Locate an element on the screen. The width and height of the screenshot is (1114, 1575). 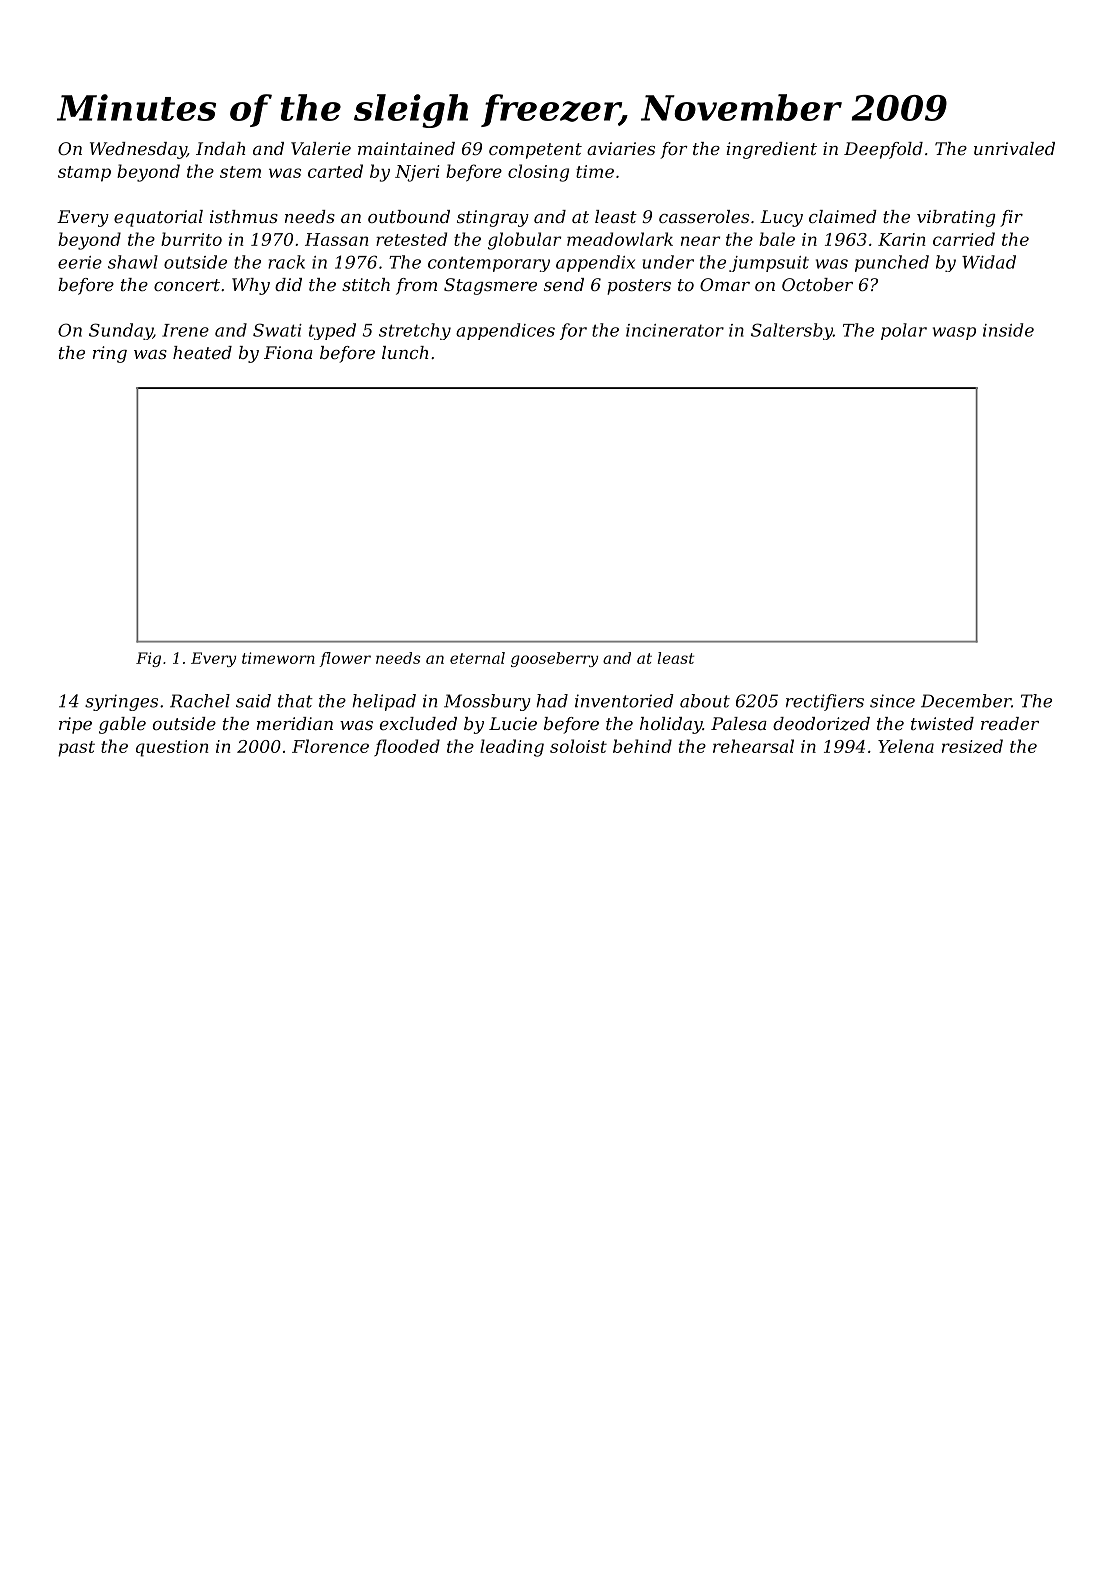
Sunday is located at coordinates (121, 331).
